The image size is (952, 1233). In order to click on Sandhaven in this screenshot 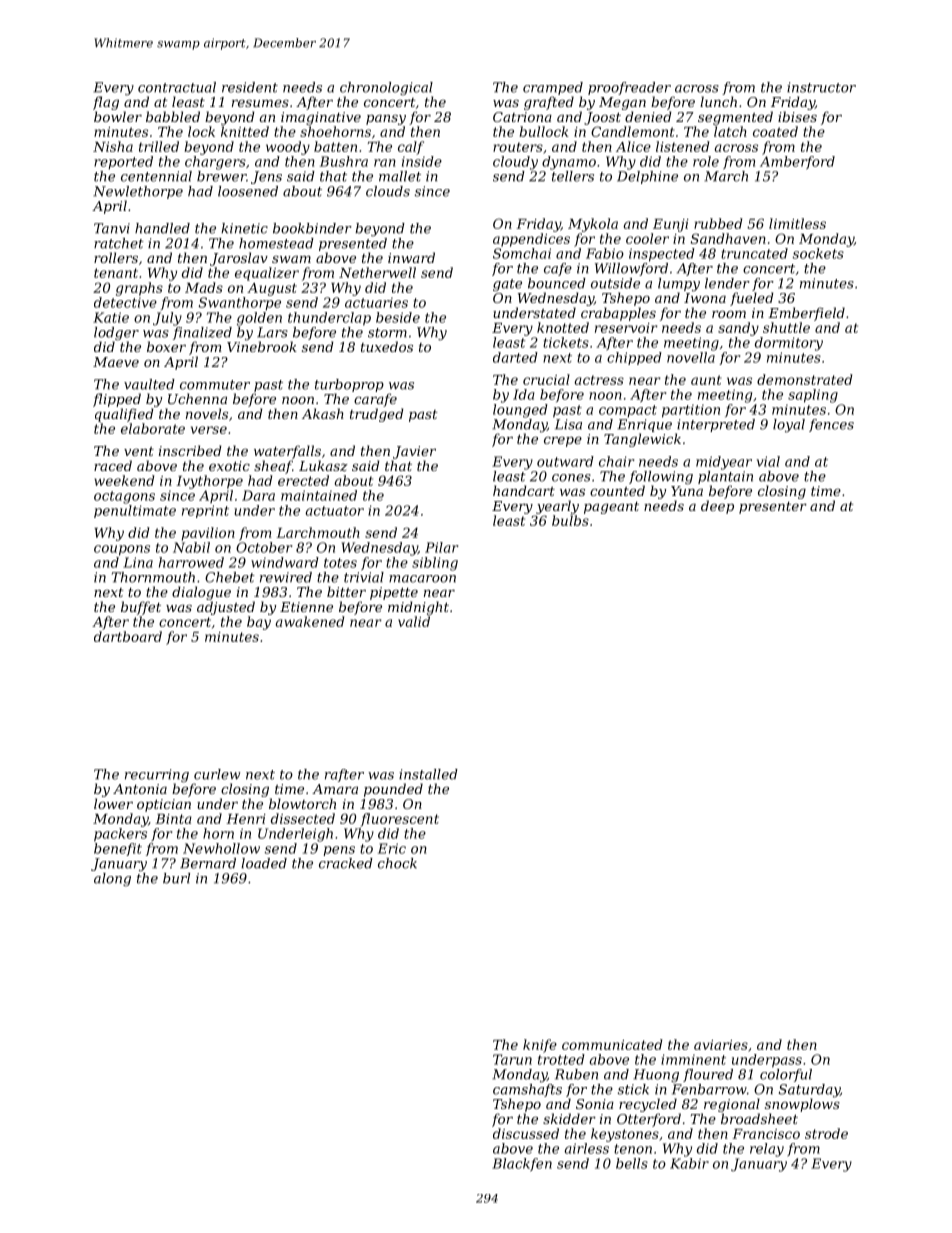, I will do `click(728, 238)`.
